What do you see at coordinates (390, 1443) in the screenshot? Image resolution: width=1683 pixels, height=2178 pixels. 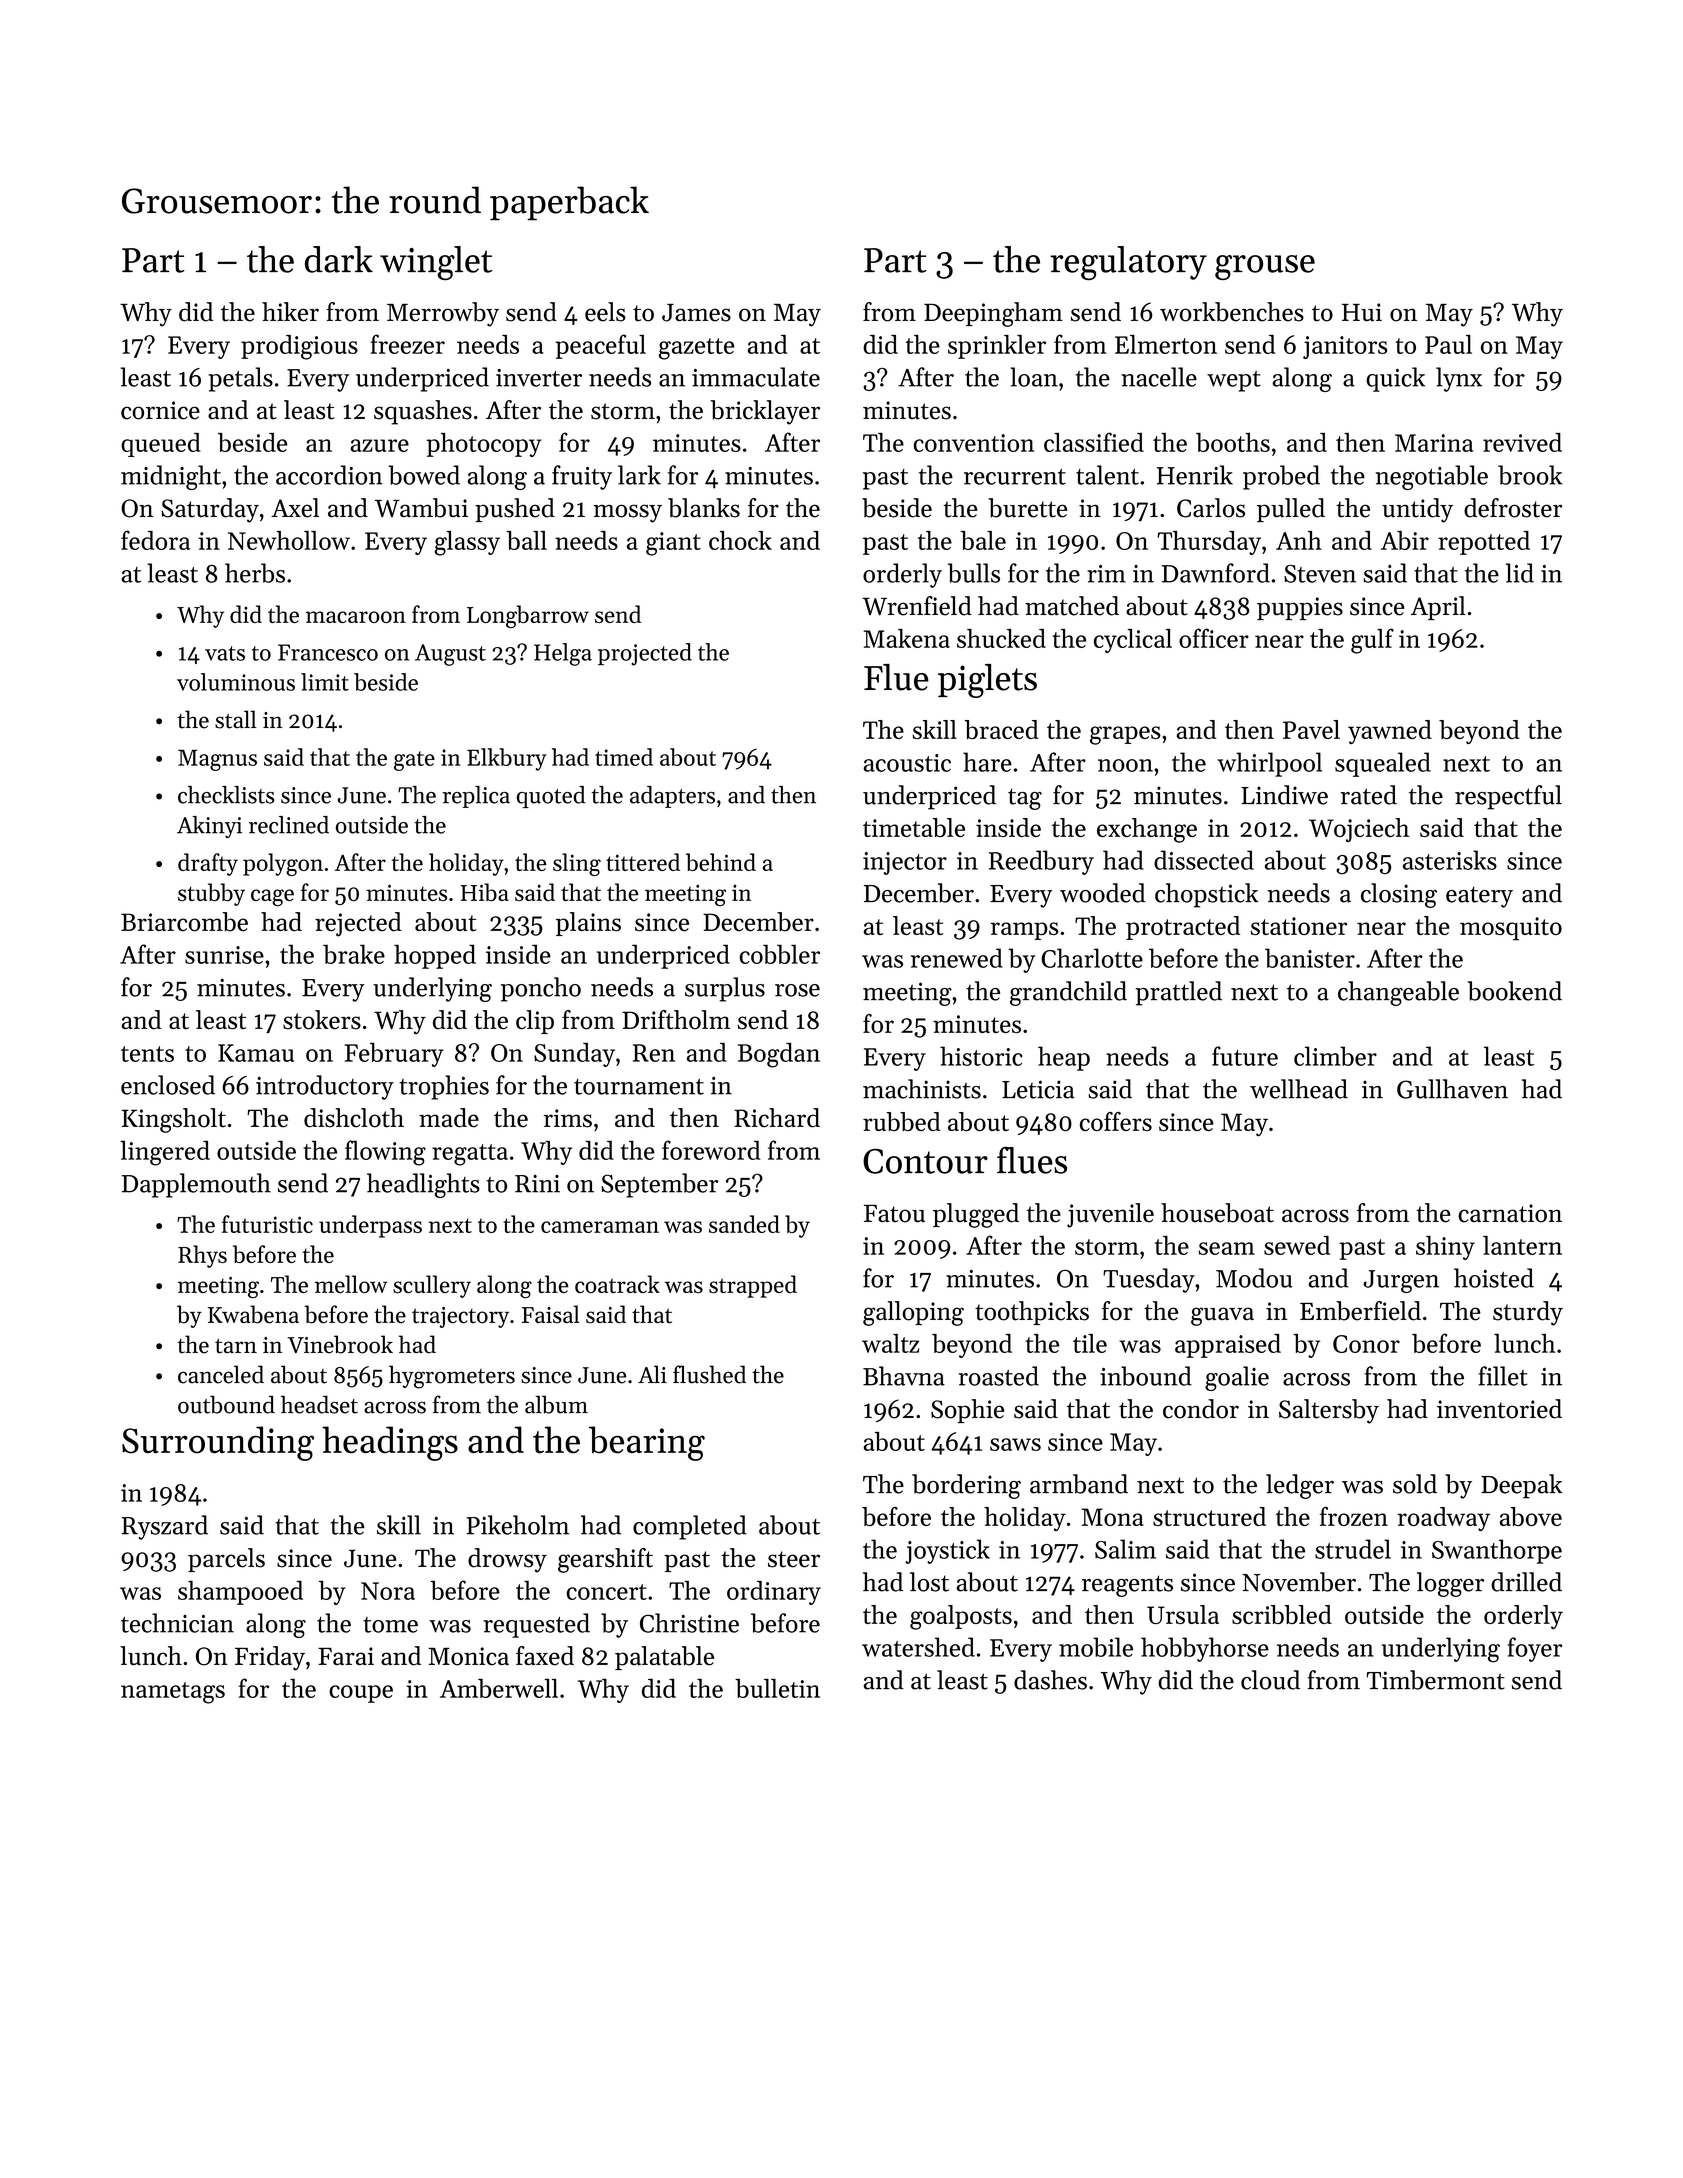 I see `headings` at bounding box center [390, 1443].
